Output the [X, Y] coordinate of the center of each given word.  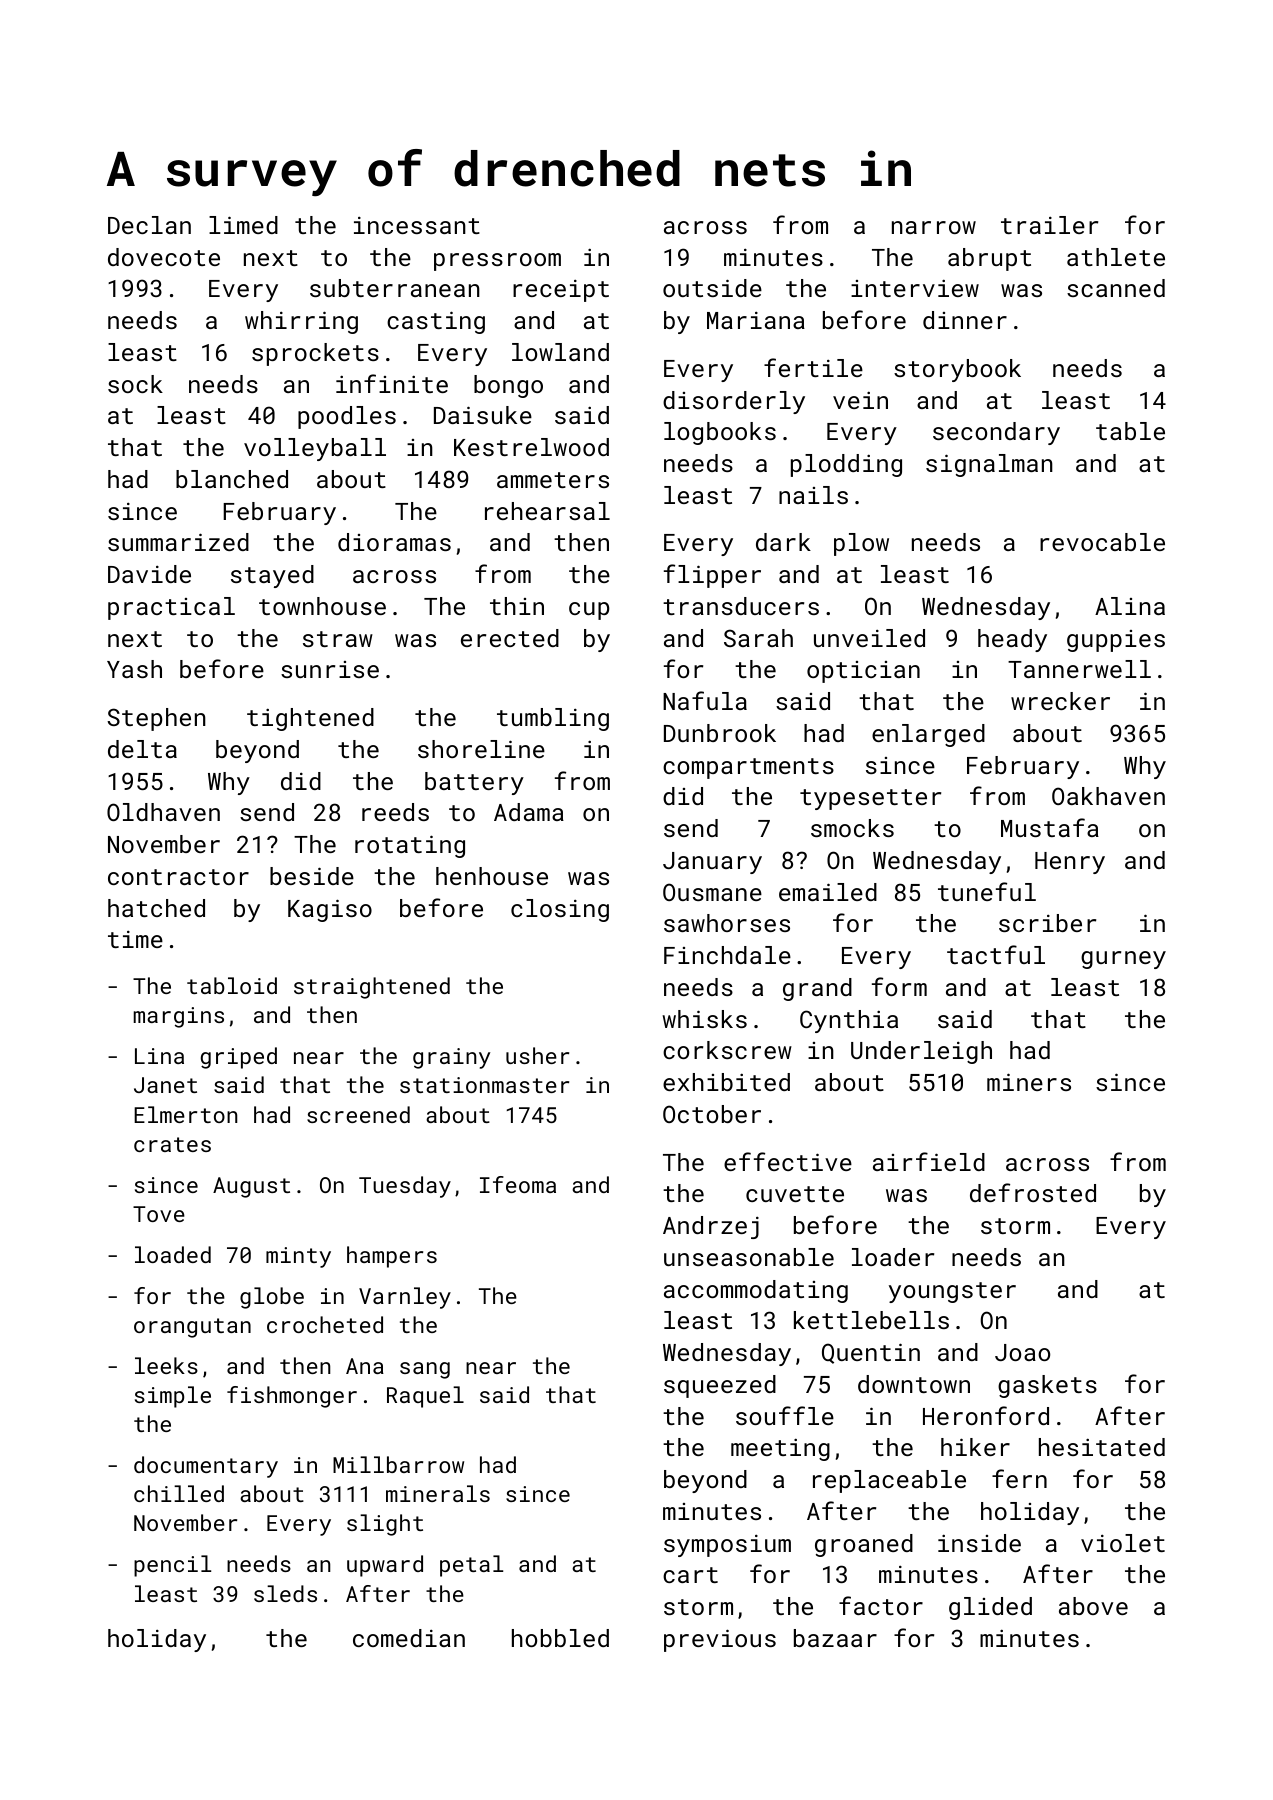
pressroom [497, 262]
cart [690, 1575]
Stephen [156, 719]
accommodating [756, 1291]
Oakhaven [1108, 796]
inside [979, 1543]
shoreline [481, 749]
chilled [179, 1493]
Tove [159, 1214]
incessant [417, 225]
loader [893, 1257]
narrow [934, 227]
